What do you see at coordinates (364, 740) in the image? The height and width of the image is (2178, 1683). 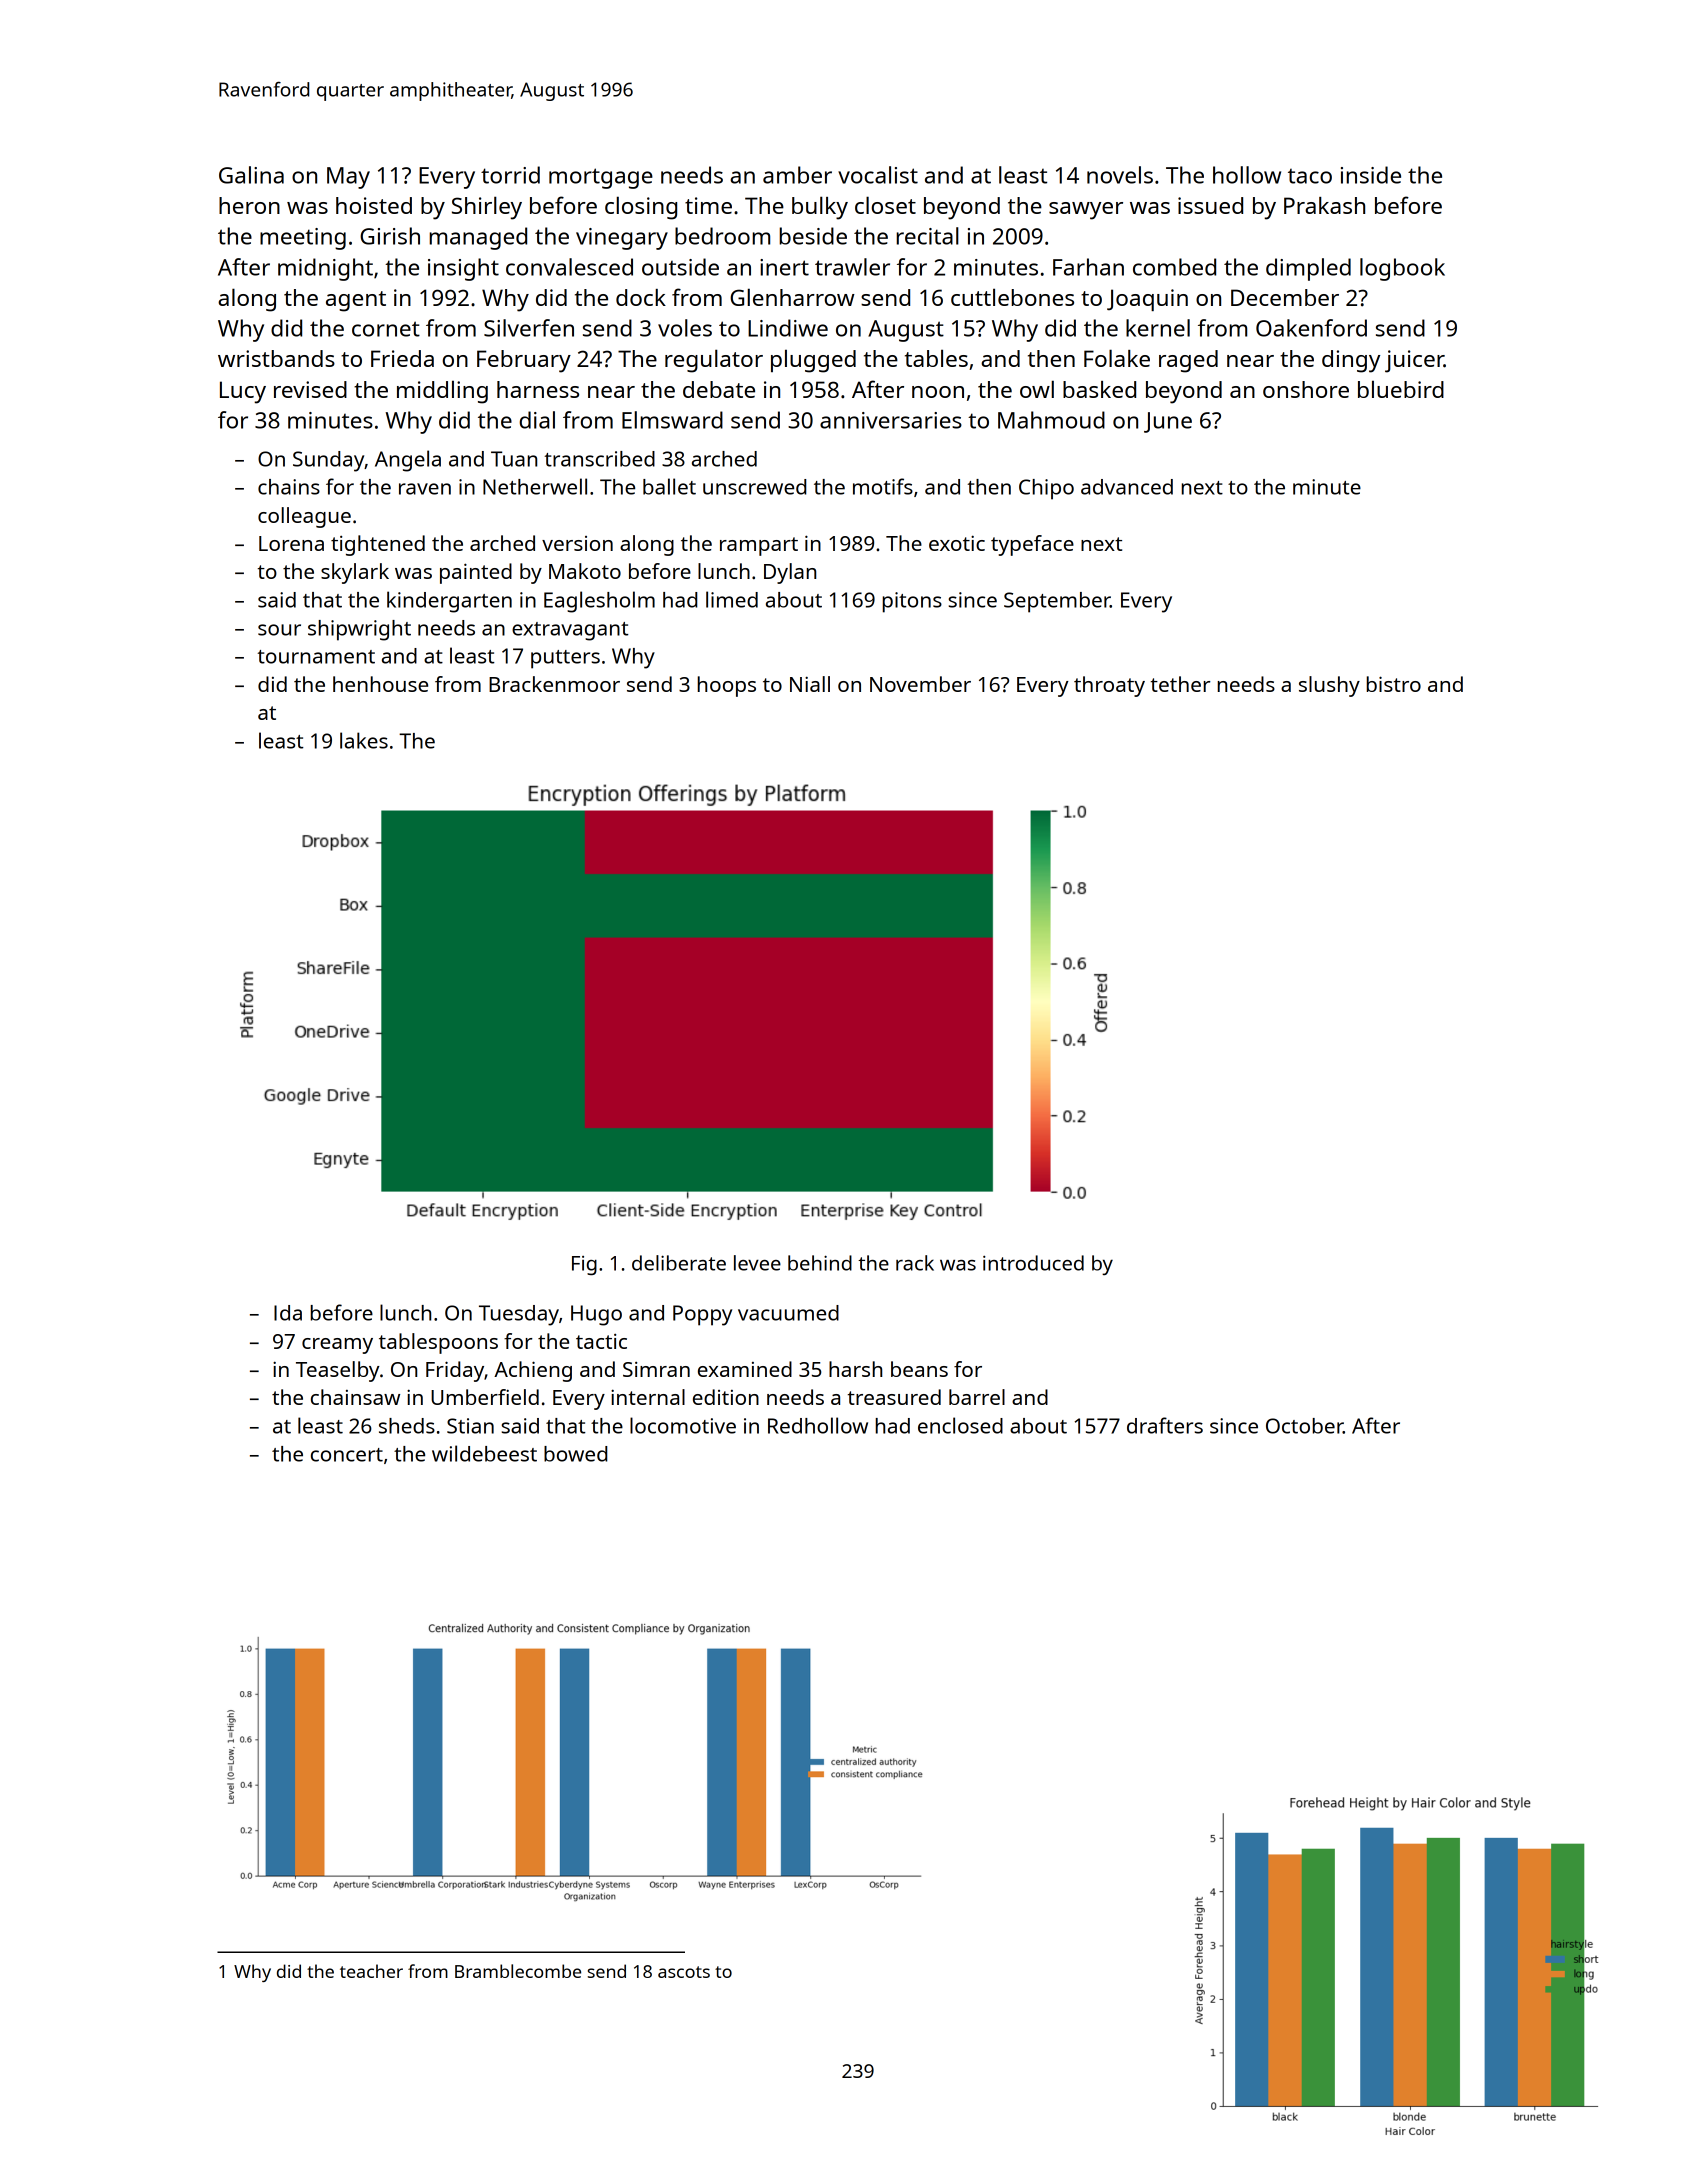 I see `lakes` at bounding box center [364, 740].
